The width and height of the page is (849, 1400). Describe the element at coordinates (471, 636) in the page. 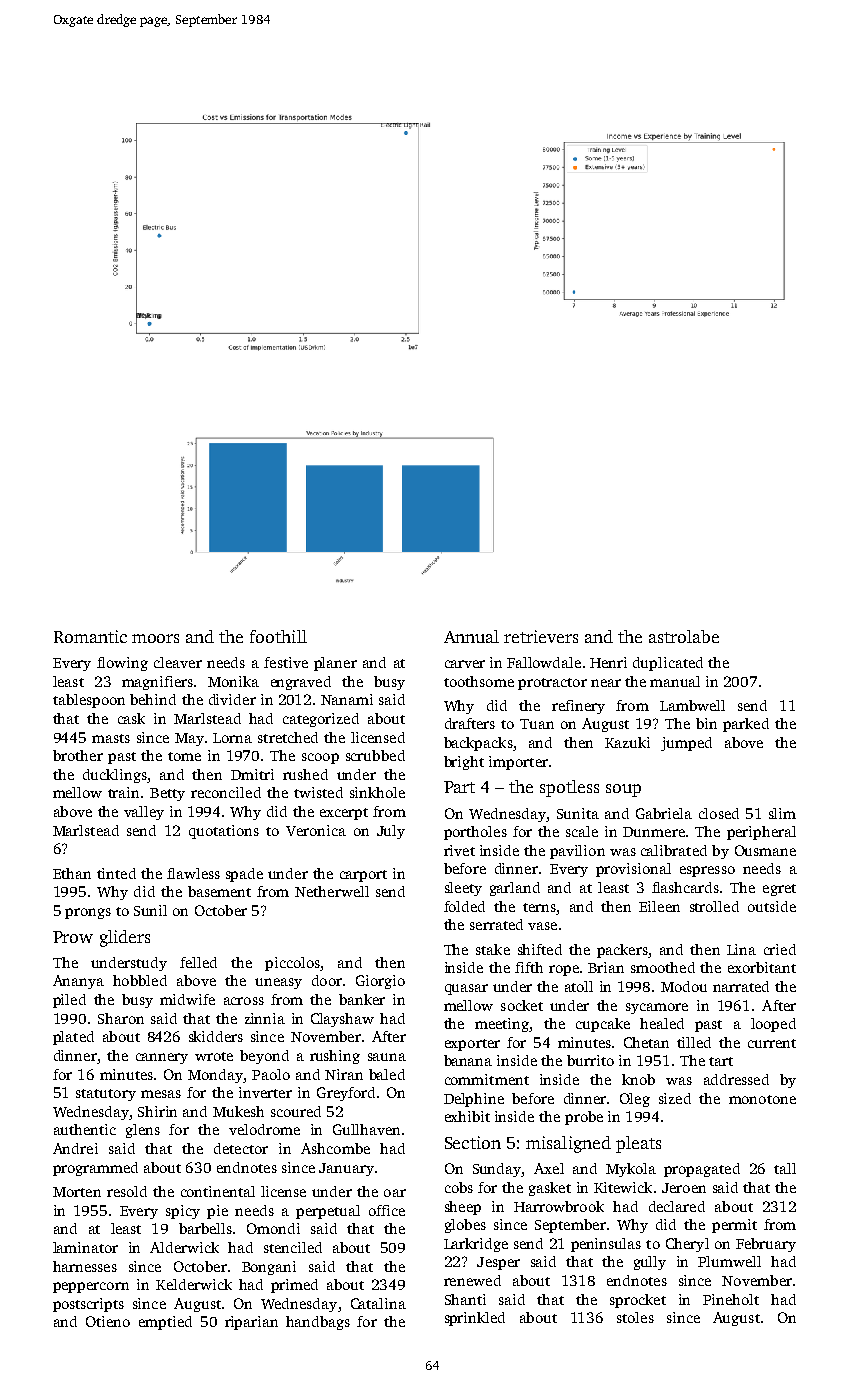

I see `Annual` at that location.
